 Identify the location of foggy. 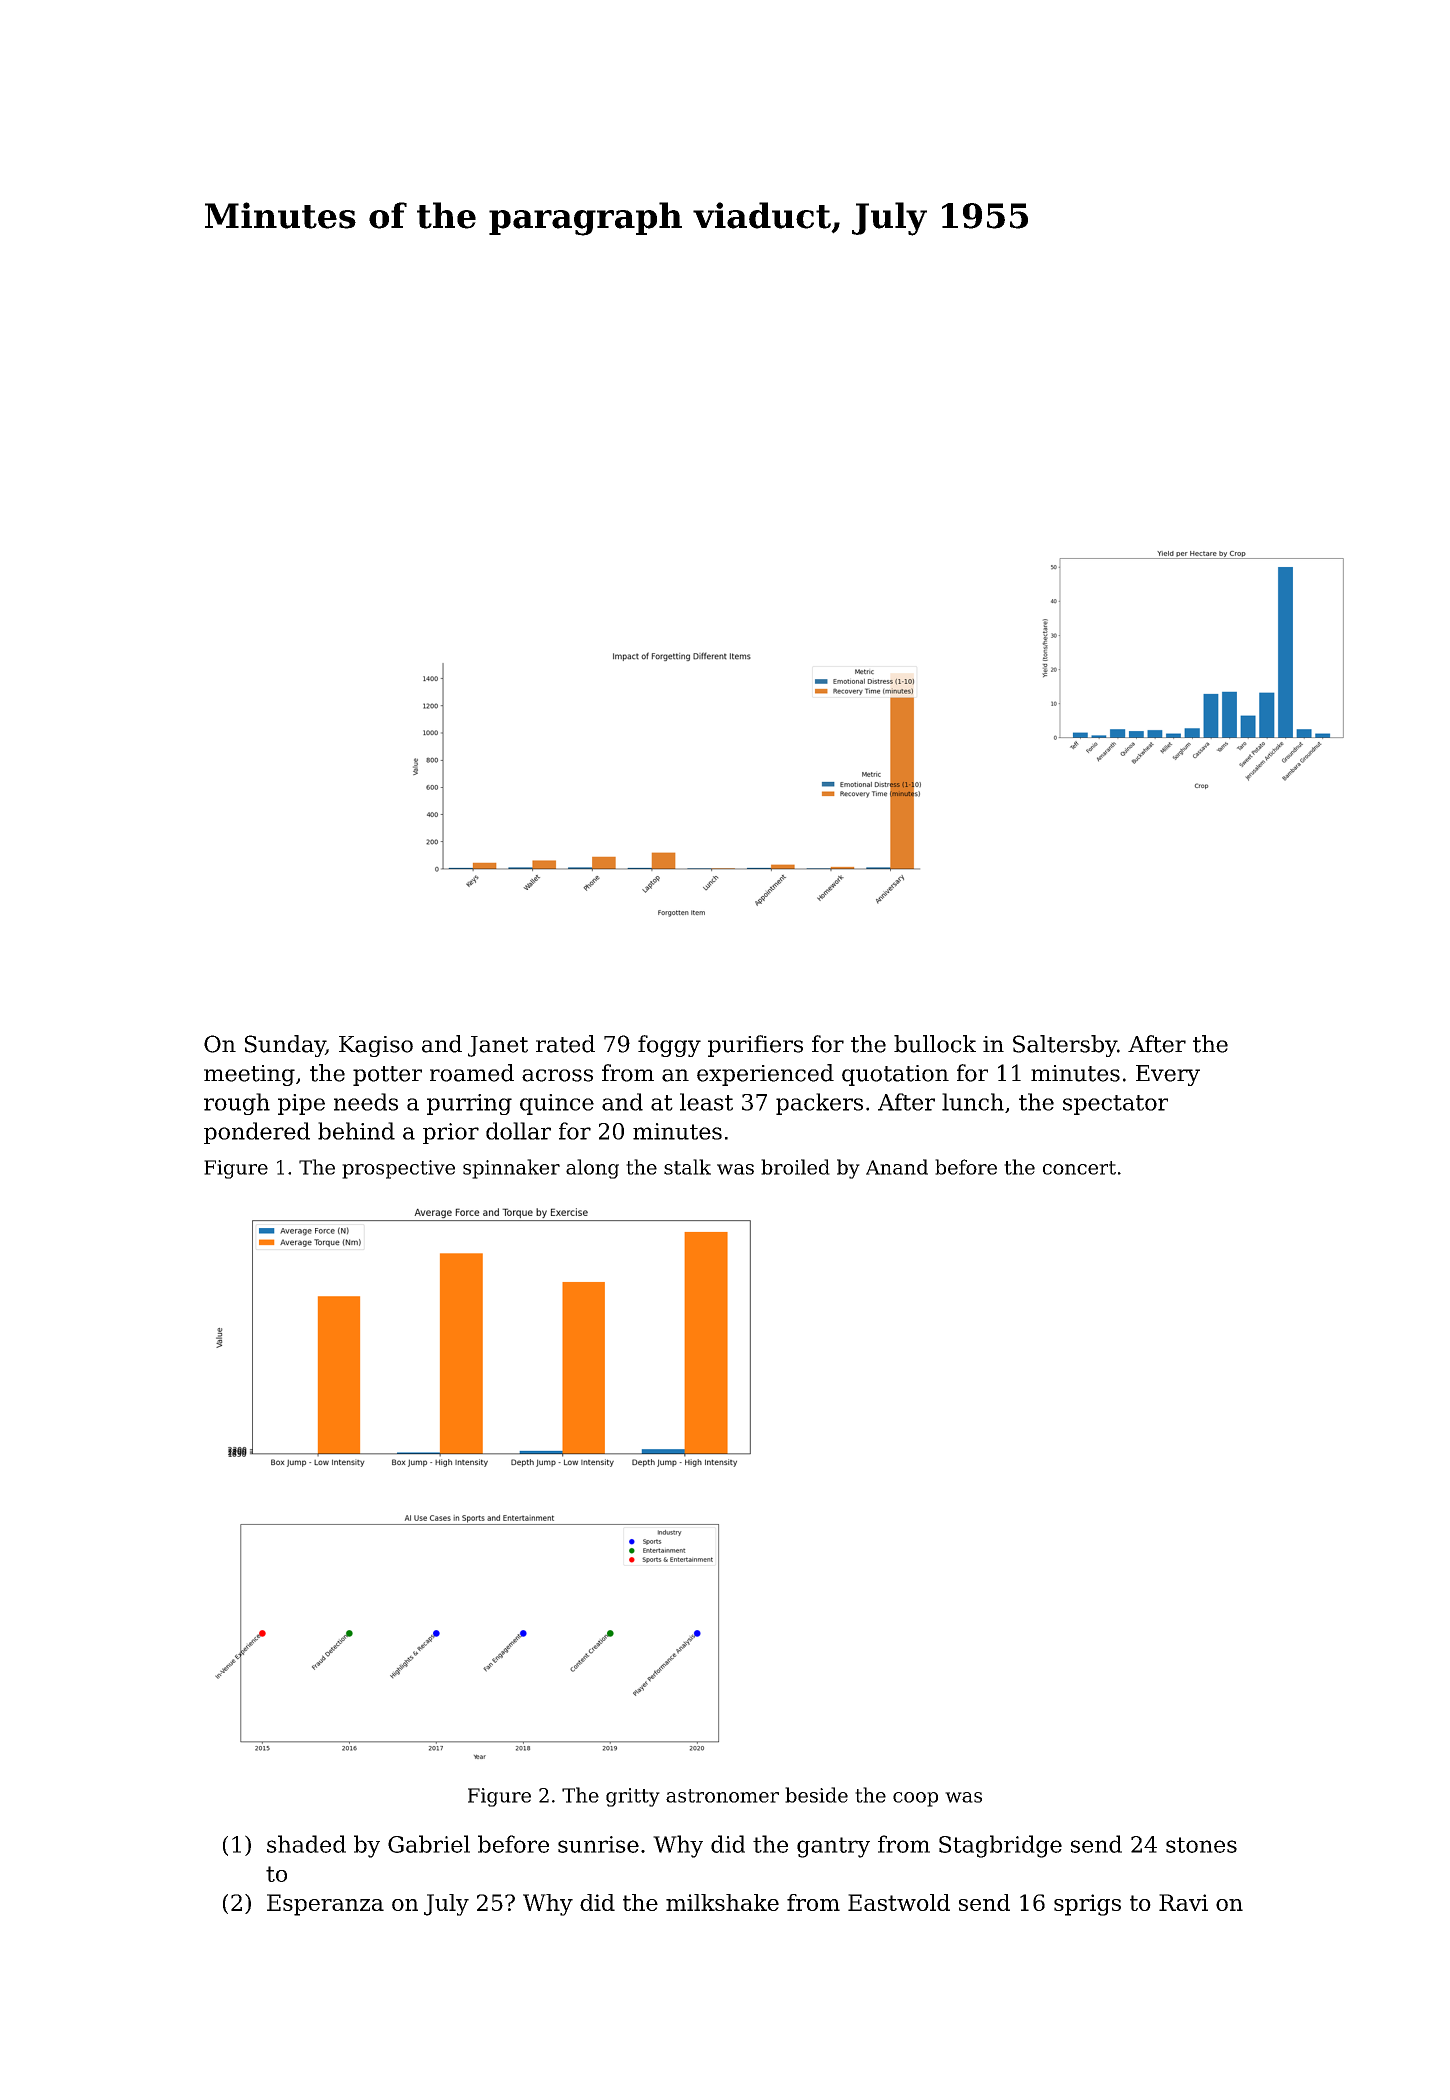
(669, 1046).
